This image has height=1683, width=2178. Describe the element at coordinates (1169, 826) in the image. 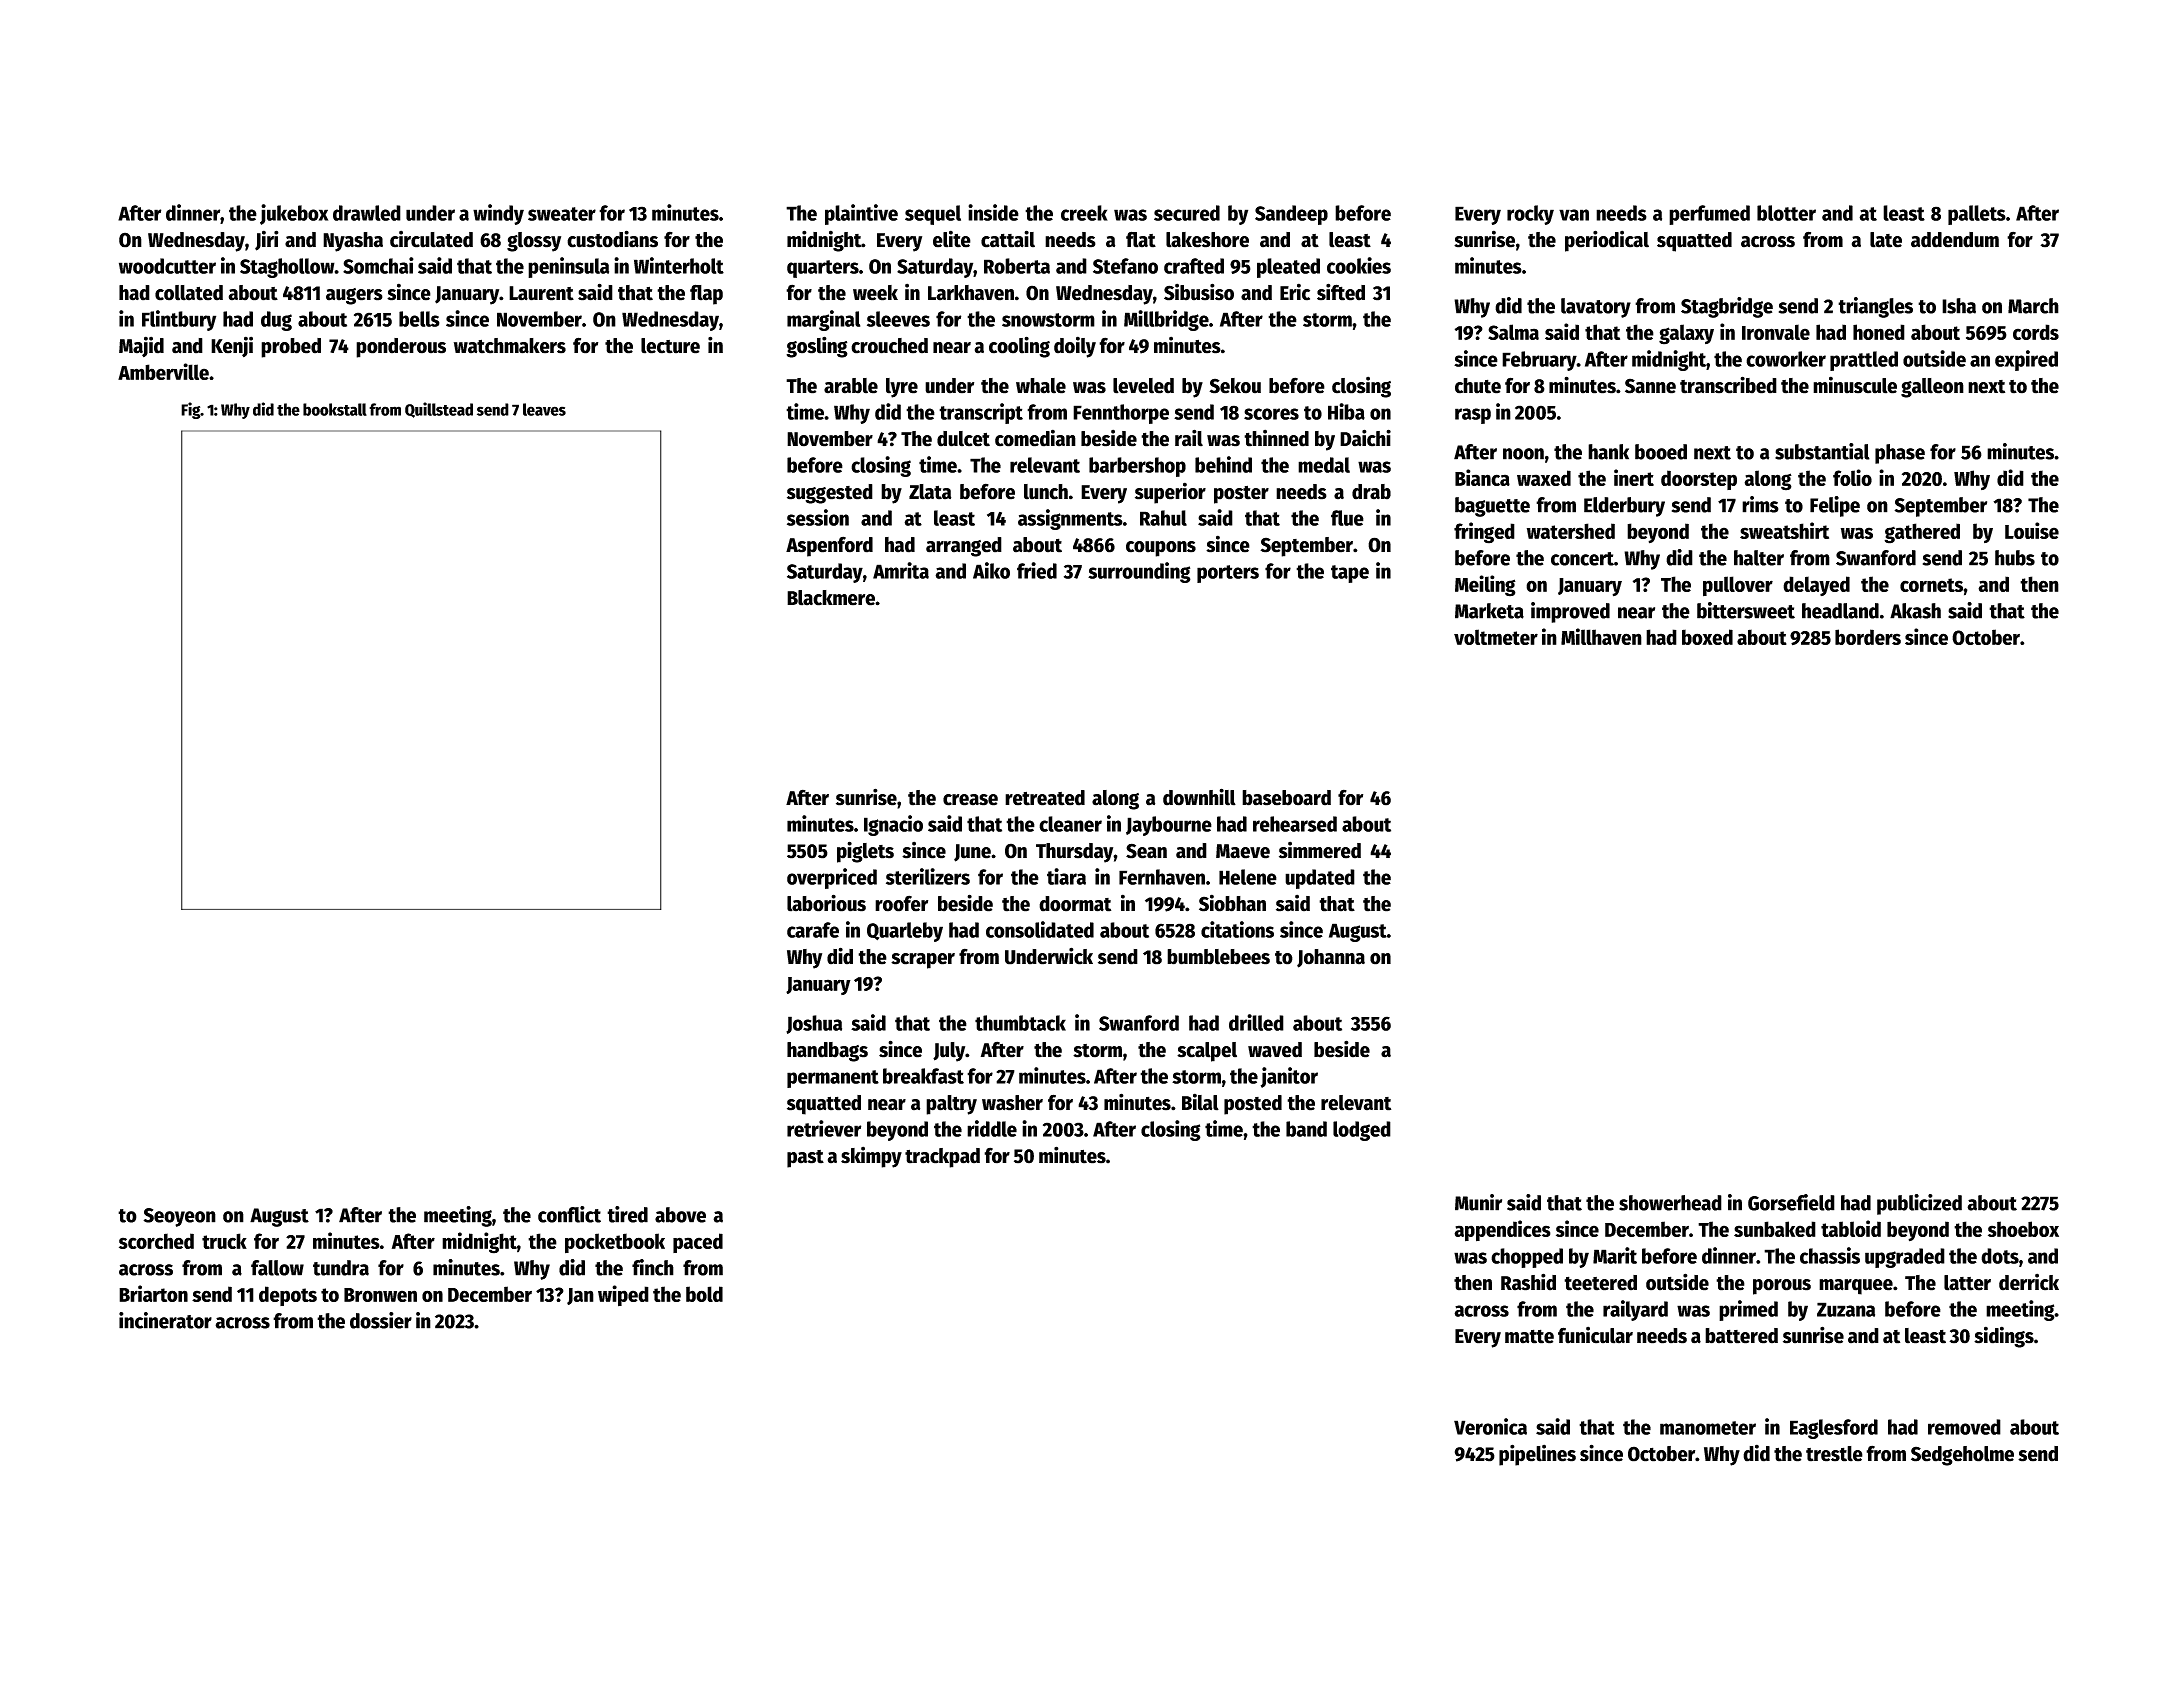

I see `Jaybourne` at that location.
